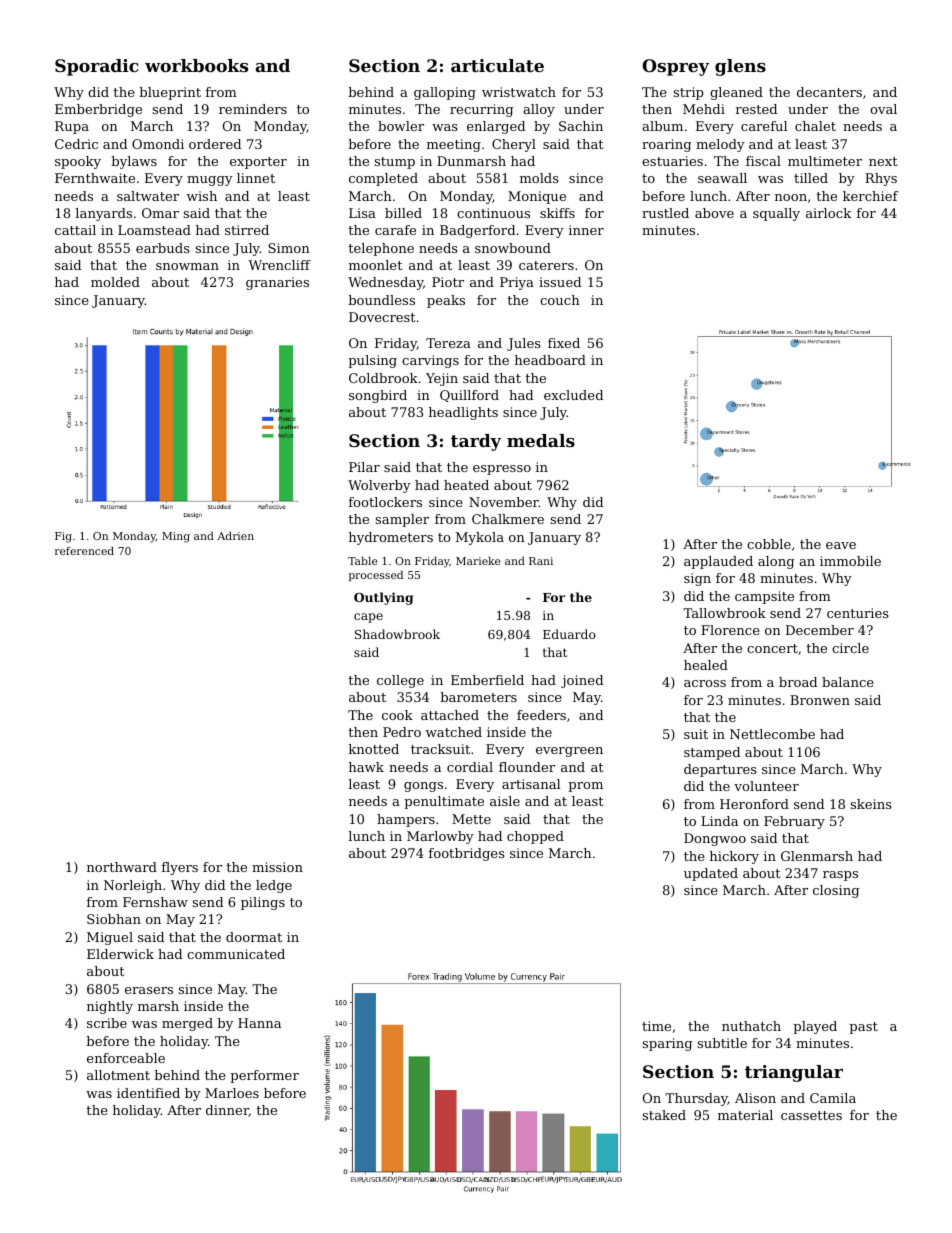  What do you see at coordinates (215, 144) in the screenshot?
I see `ordered` at bounding box center [215, 144].
